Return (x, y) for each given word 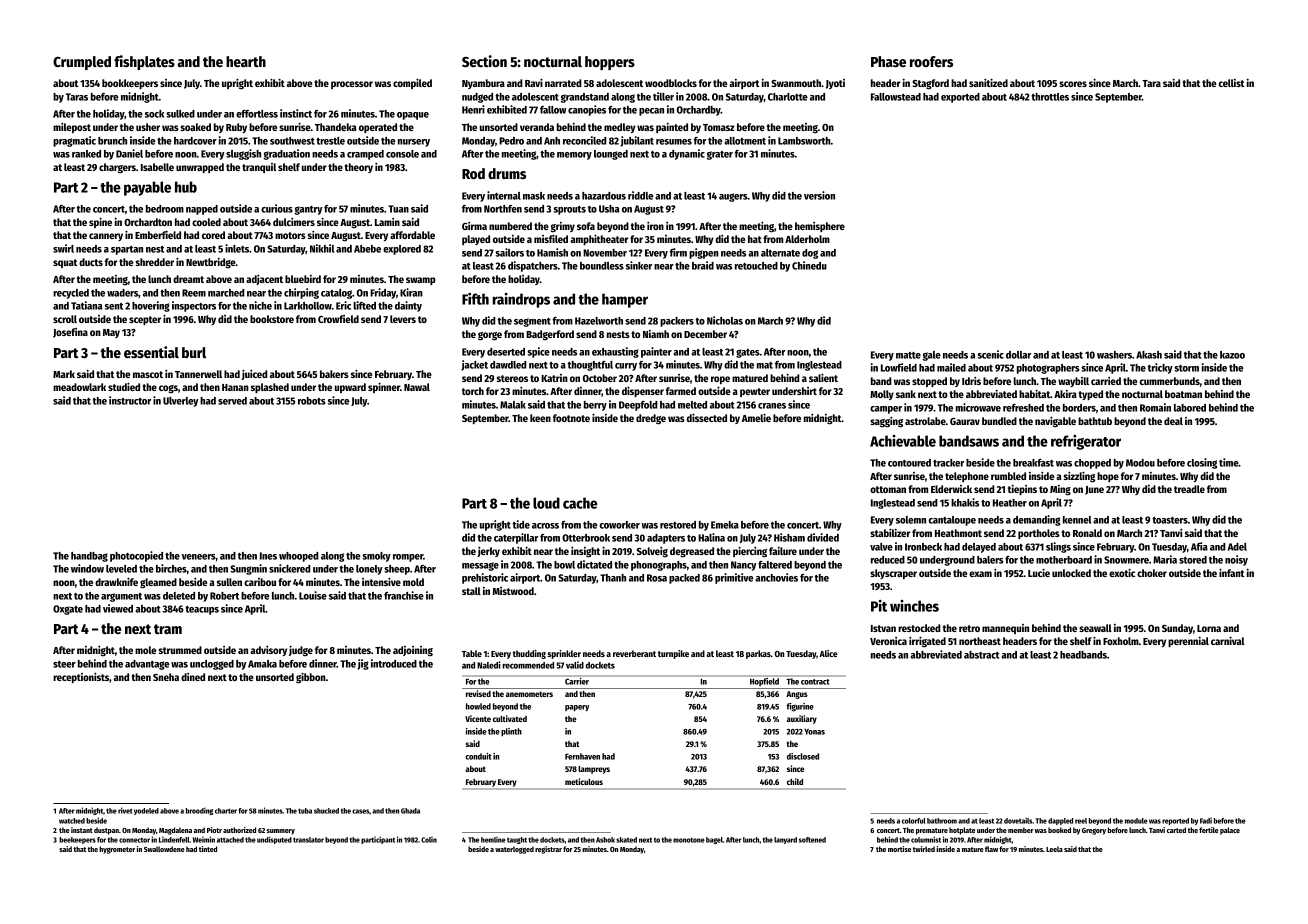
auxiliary (802, 719)
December (705, 334)
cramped (365, 155)
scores (1073, 84)
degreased (692, 552)
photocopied (136, 556)
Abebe (367, 249)
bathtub (1095, 421)
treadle (1189, 489)
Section (484, 61)
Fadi (1206, 820)
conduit (478, 756)
